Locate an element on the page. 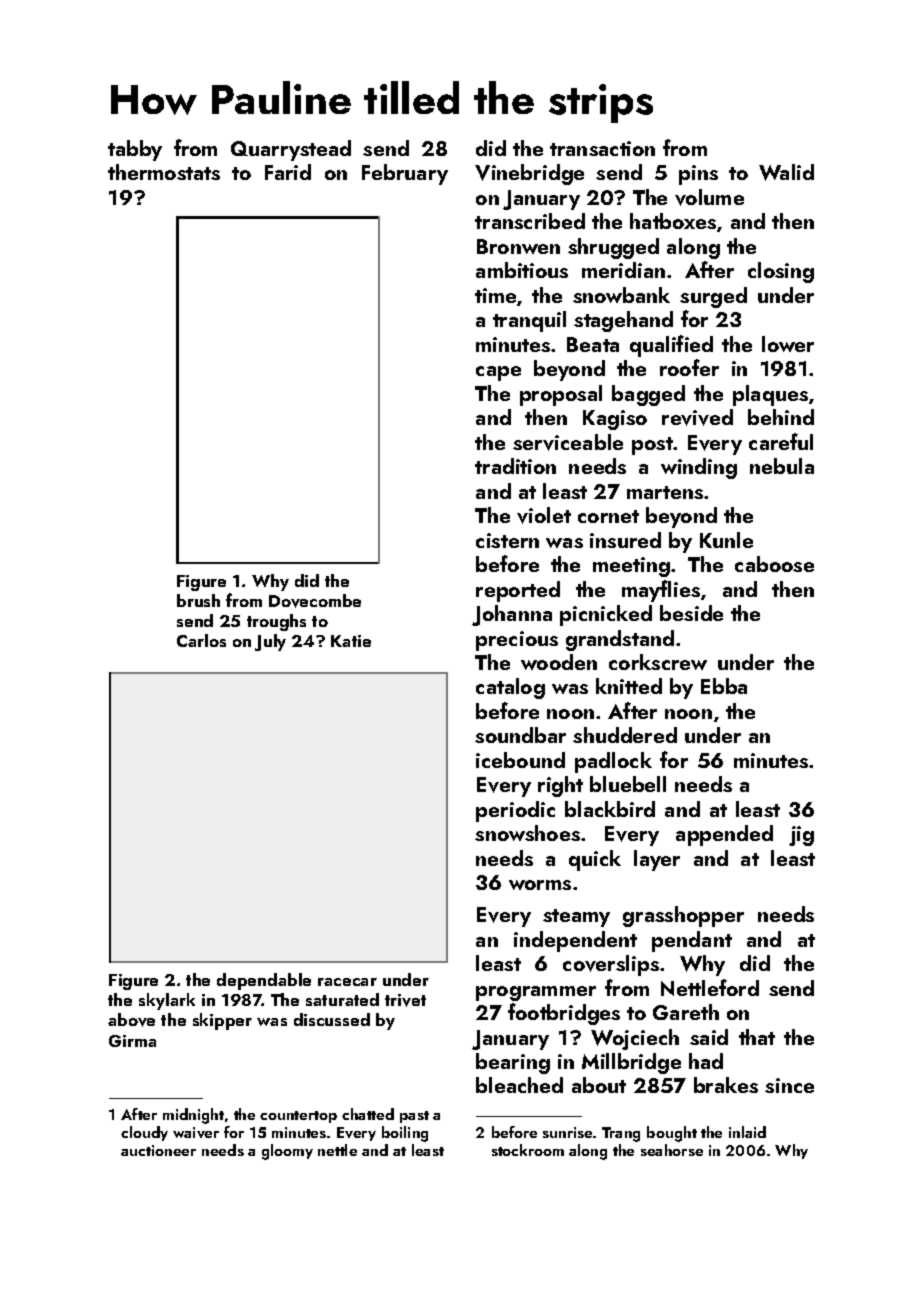 The height and width of the image is (1311, 924). Ebba is located at coordinates (724, 686).
